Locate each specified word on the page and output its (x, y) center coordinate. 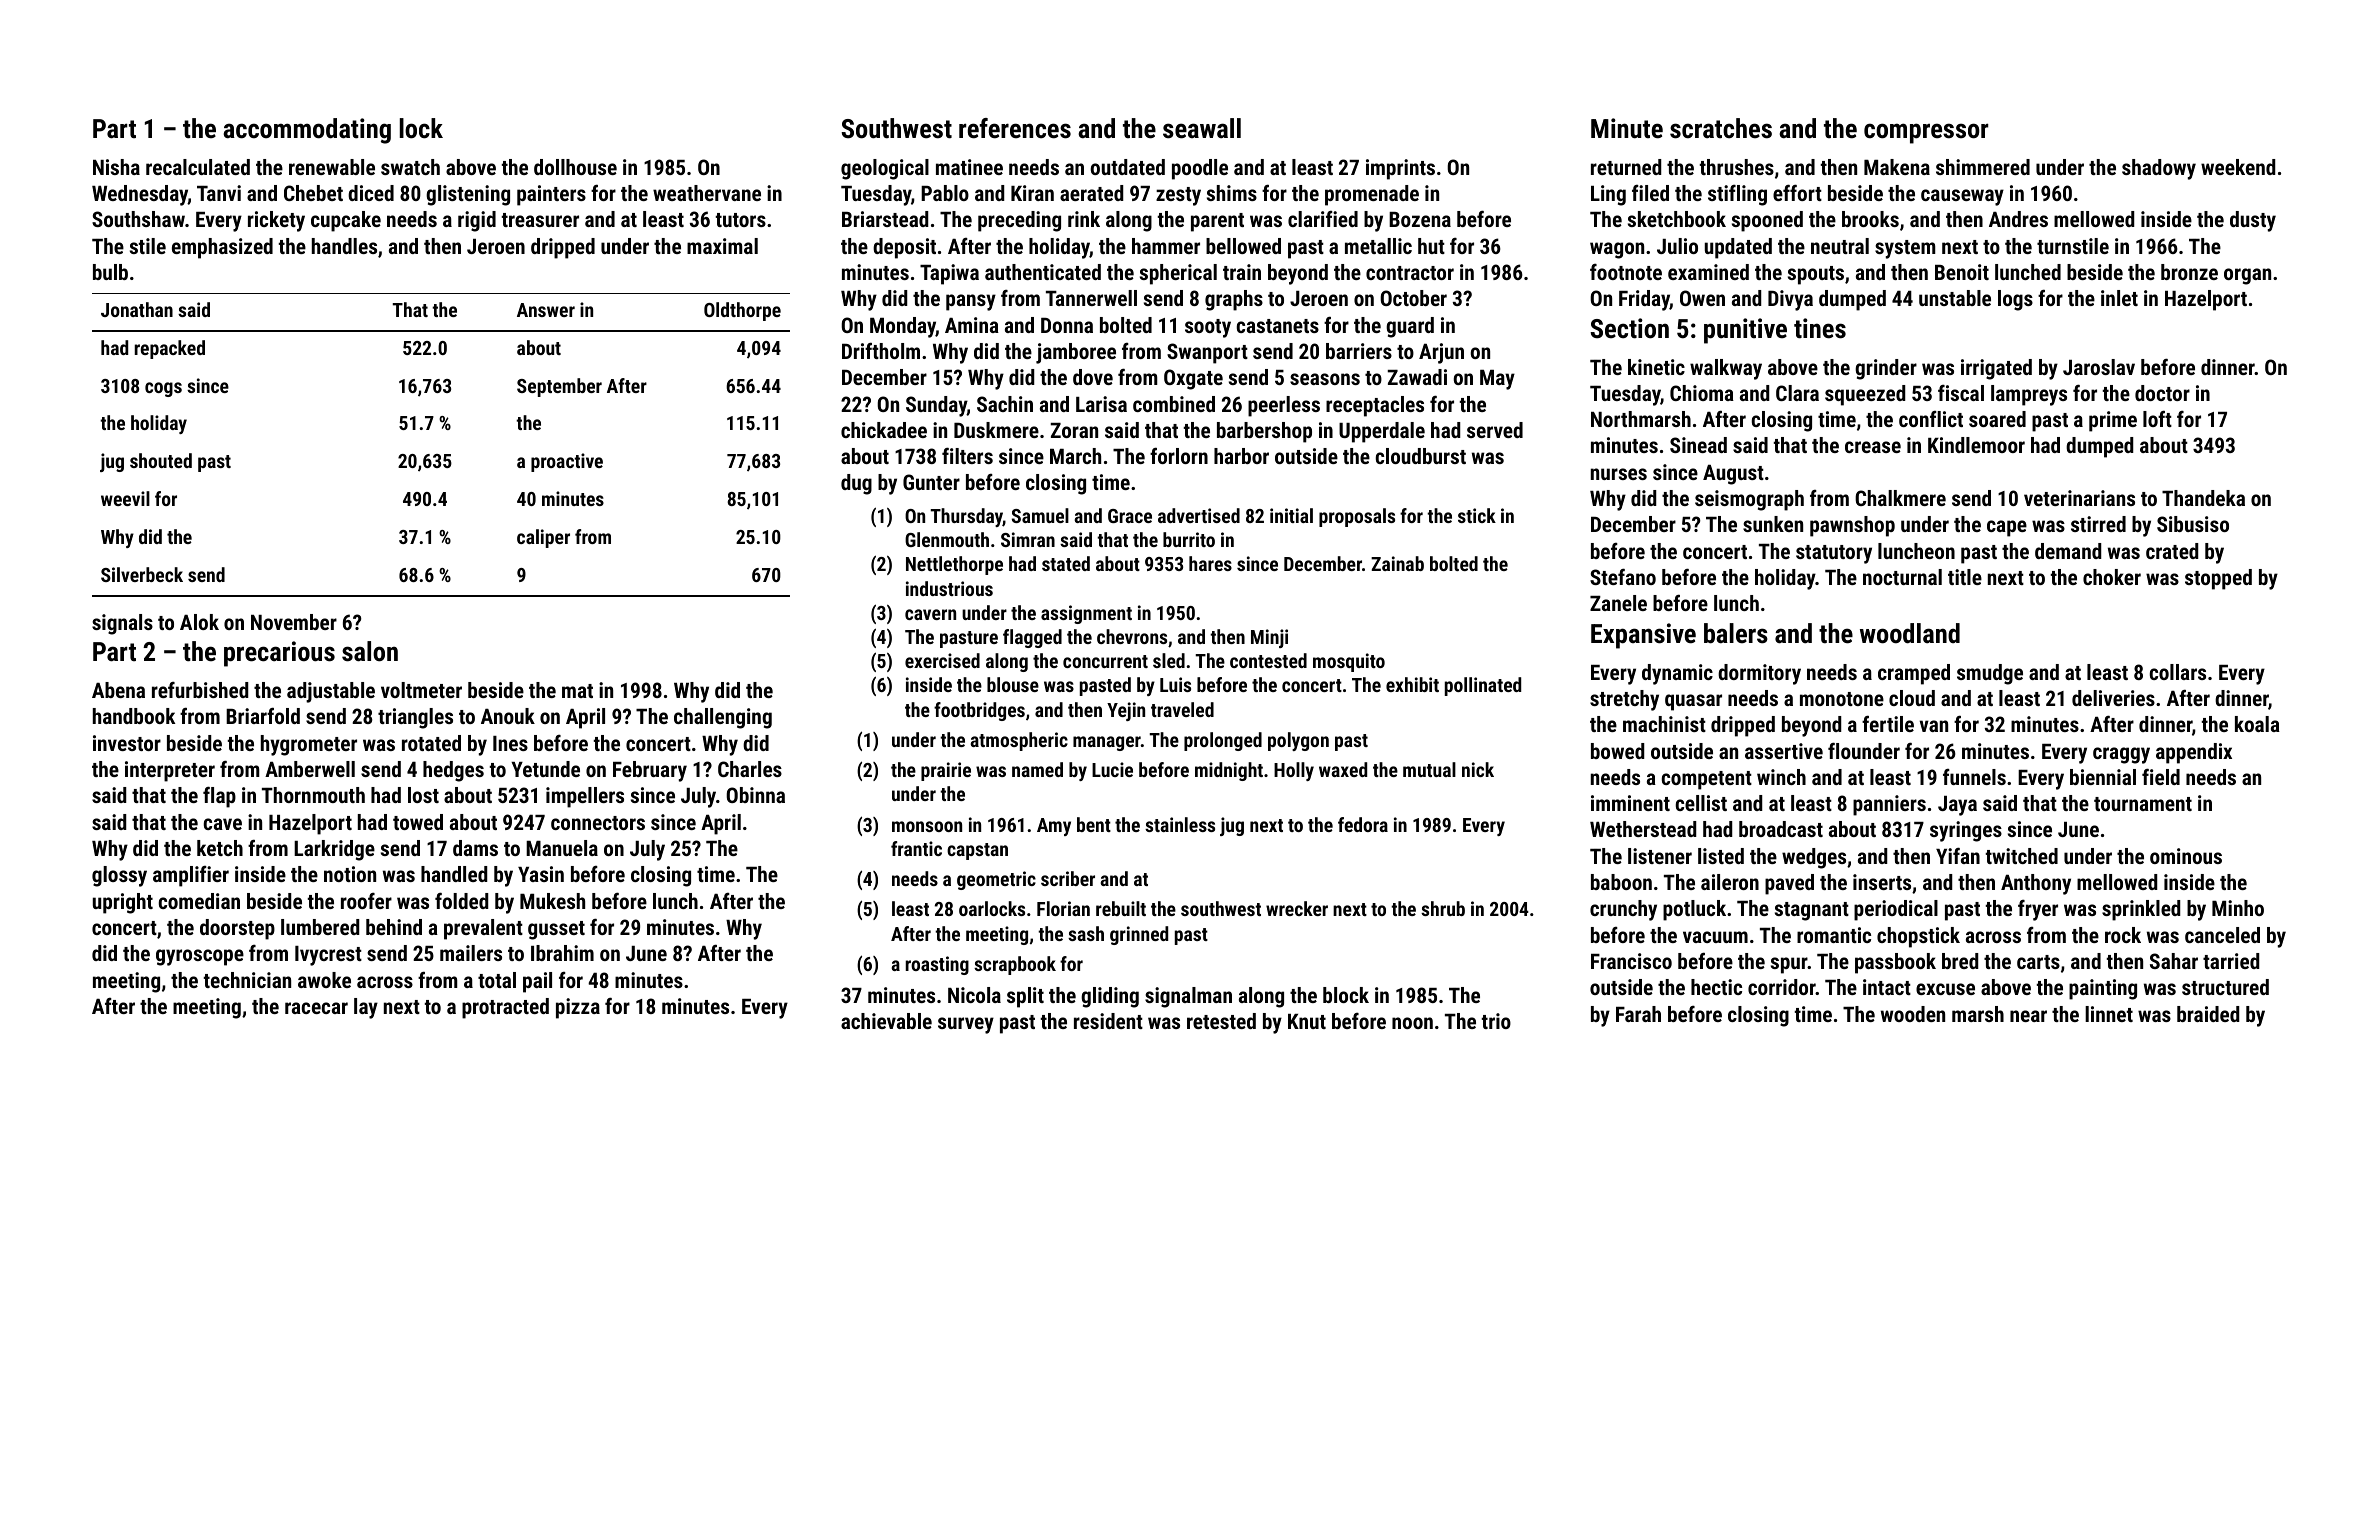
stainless (1180, 824)
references (1015, 128)
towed (418, 822)
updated (1738, 248)
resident (1108, 1021)
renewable (332, 167)
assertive (1784, 751)
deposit (904, 248)
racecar (316, 1008)
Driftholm (881, 350)
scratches (1721, 128)
